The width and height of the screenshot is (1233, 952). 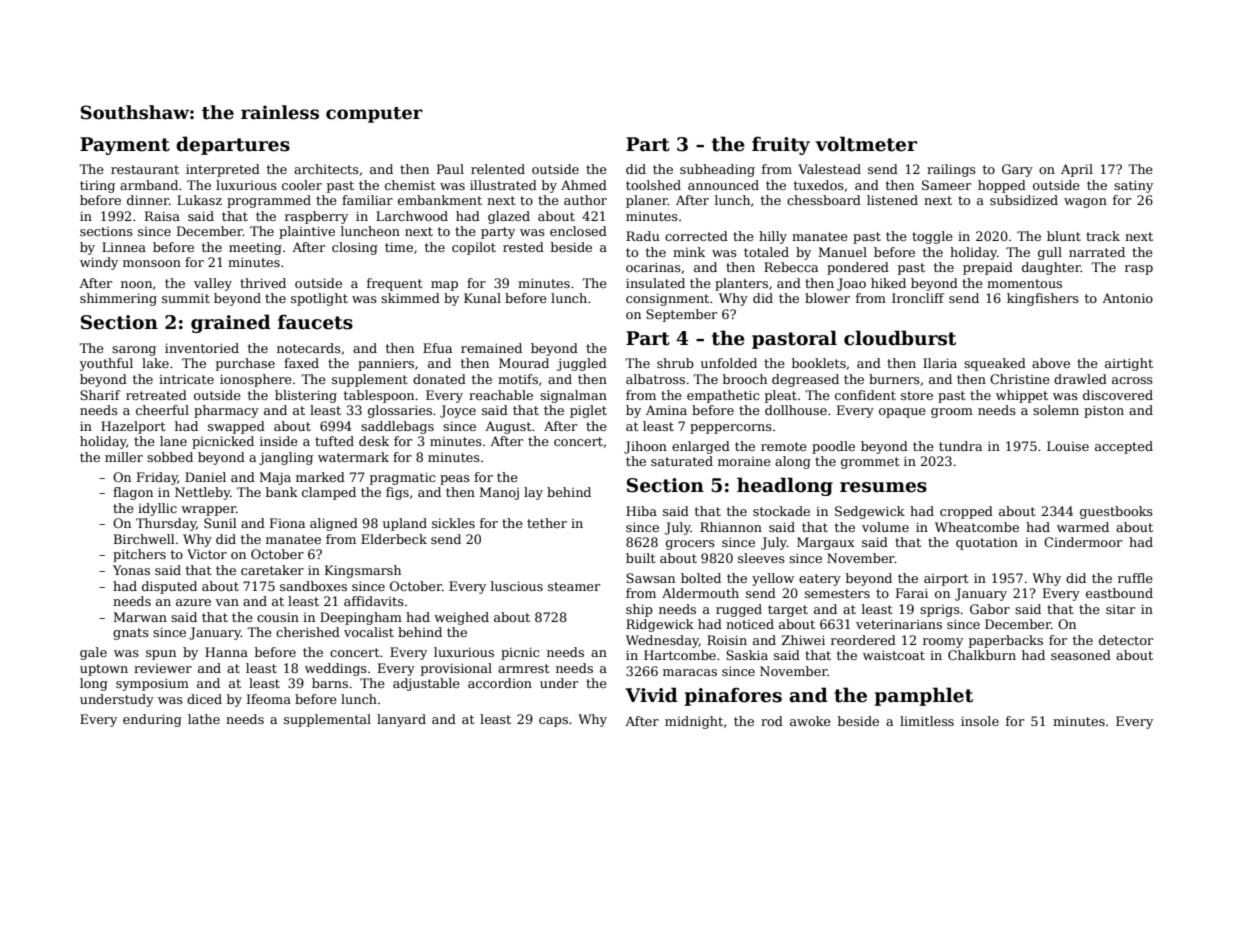 What do you see at coordinates (689, 252) in the screenshot?
I see `mink` at bounding box center [689, 252].
